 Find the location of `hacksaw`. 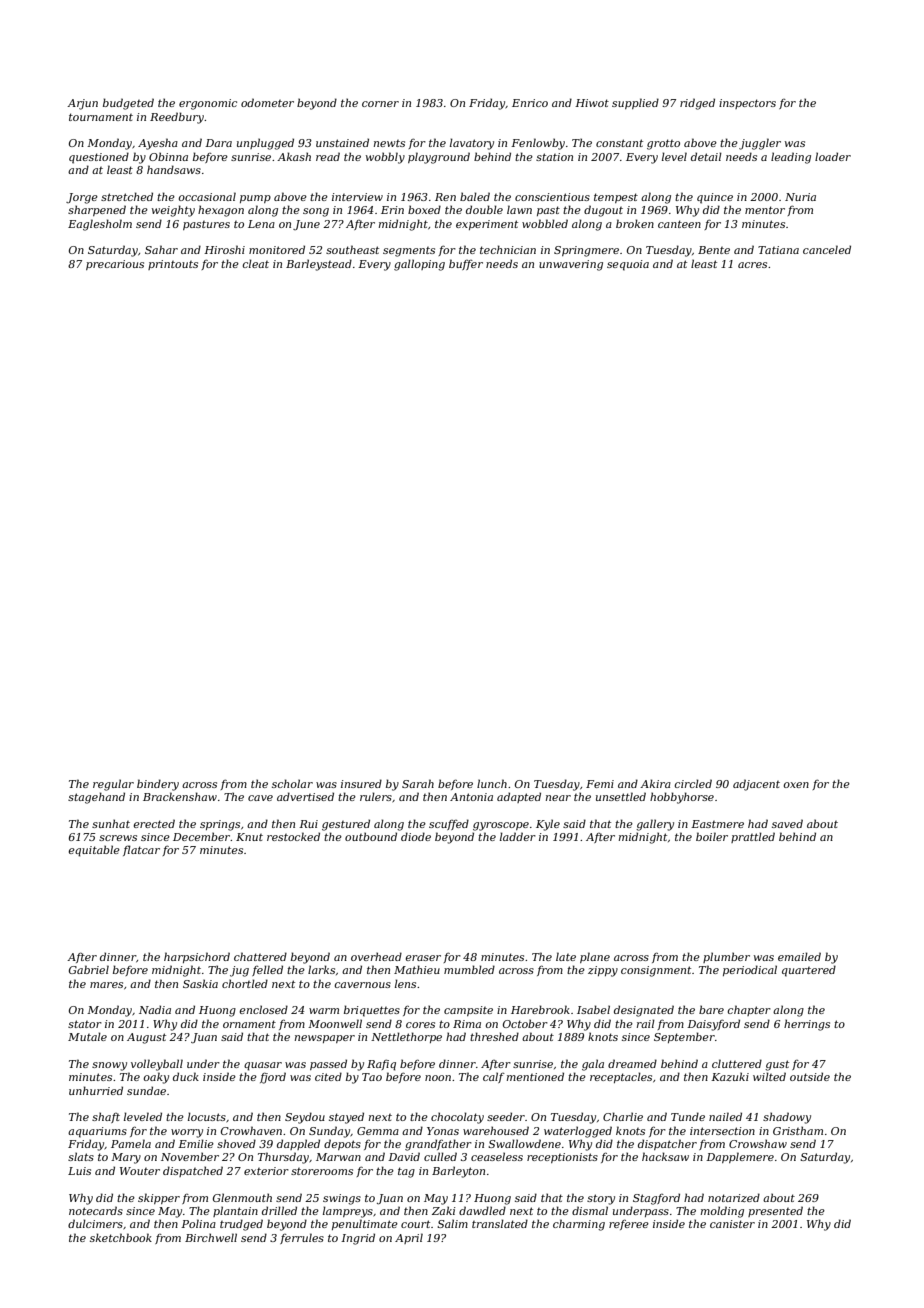

hacksaw is located at coordinates (665, 1156).
